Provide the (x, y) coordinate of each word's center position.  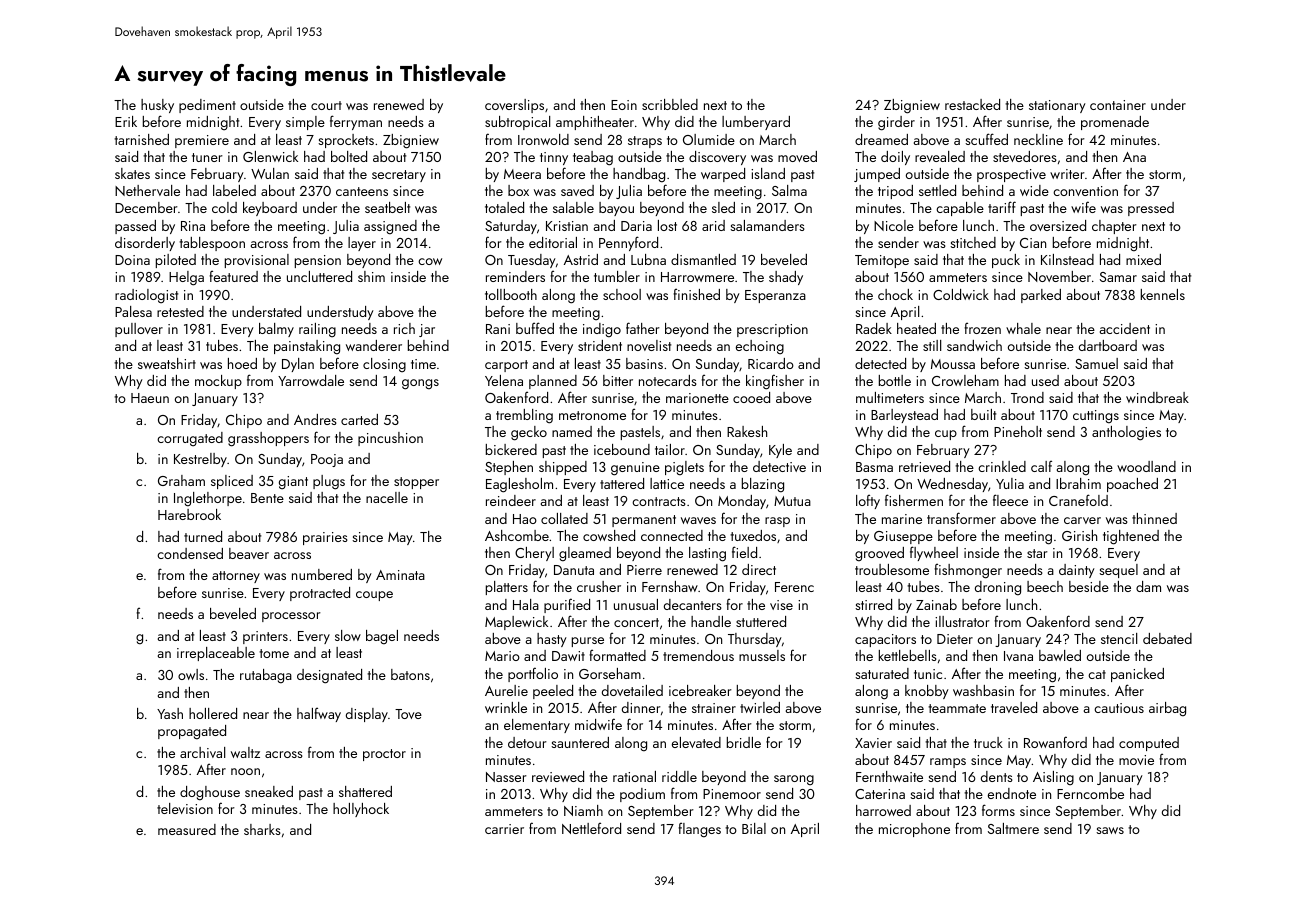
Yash (170, 713)
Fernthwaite (889, 776)
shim (371, 276)
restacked (972, 104)
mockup (218, 382)
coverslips (514, 106)
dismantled (703, 259)
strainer (714, 708)
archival (202, 752)
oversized (1058, 225)
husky (157, 106)
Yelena (504, 380)
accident (1125, 328)
